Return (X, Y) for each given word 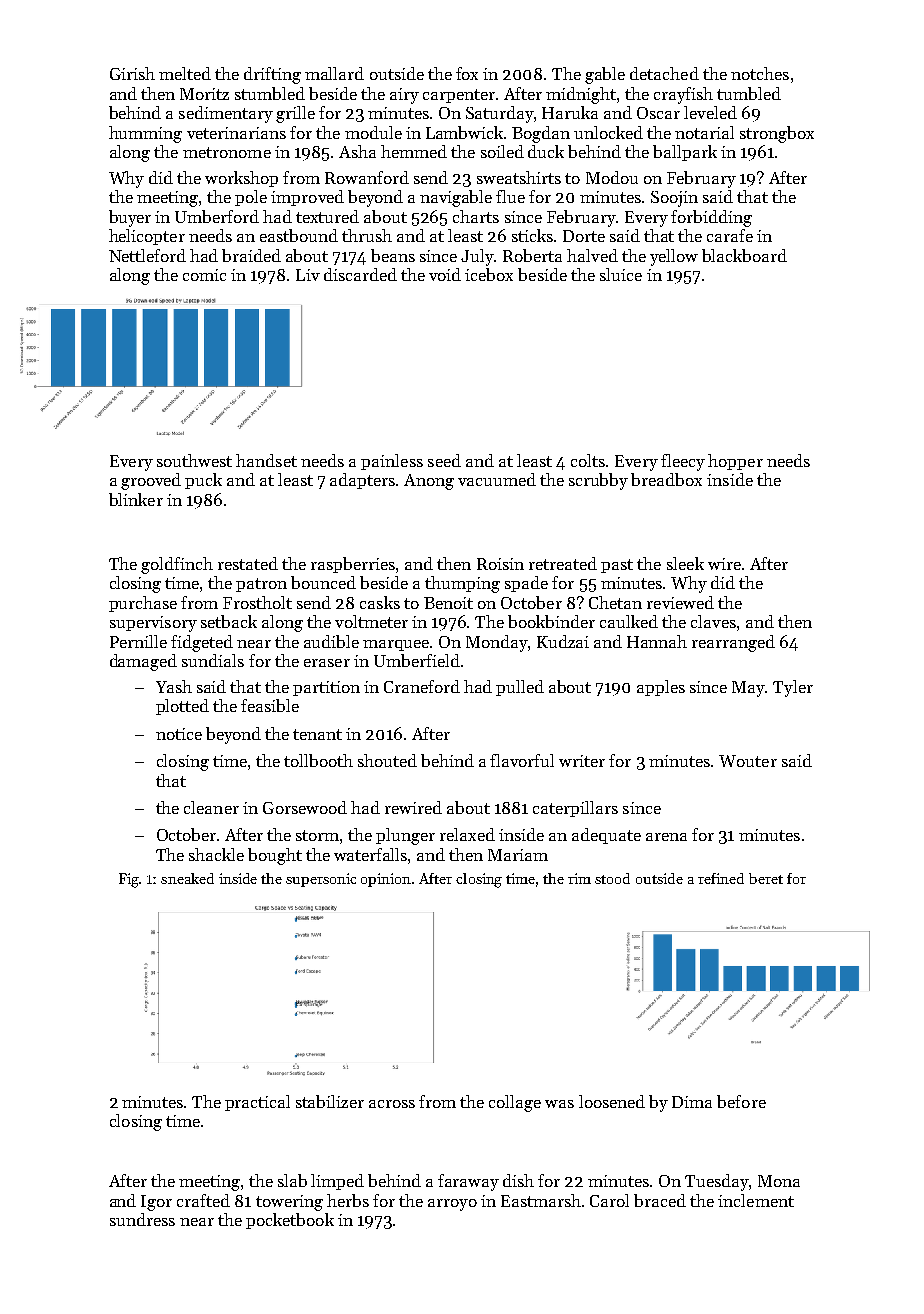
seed (444, 460)
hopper (735, 462)
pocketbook (290, 1221)
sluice (621, 274)
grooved (151, 481)
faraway (468, 1182)
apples (661, 688)
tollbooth (318, 760)
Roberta (532, 255)
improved (307, 198)
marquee (397, 645)
